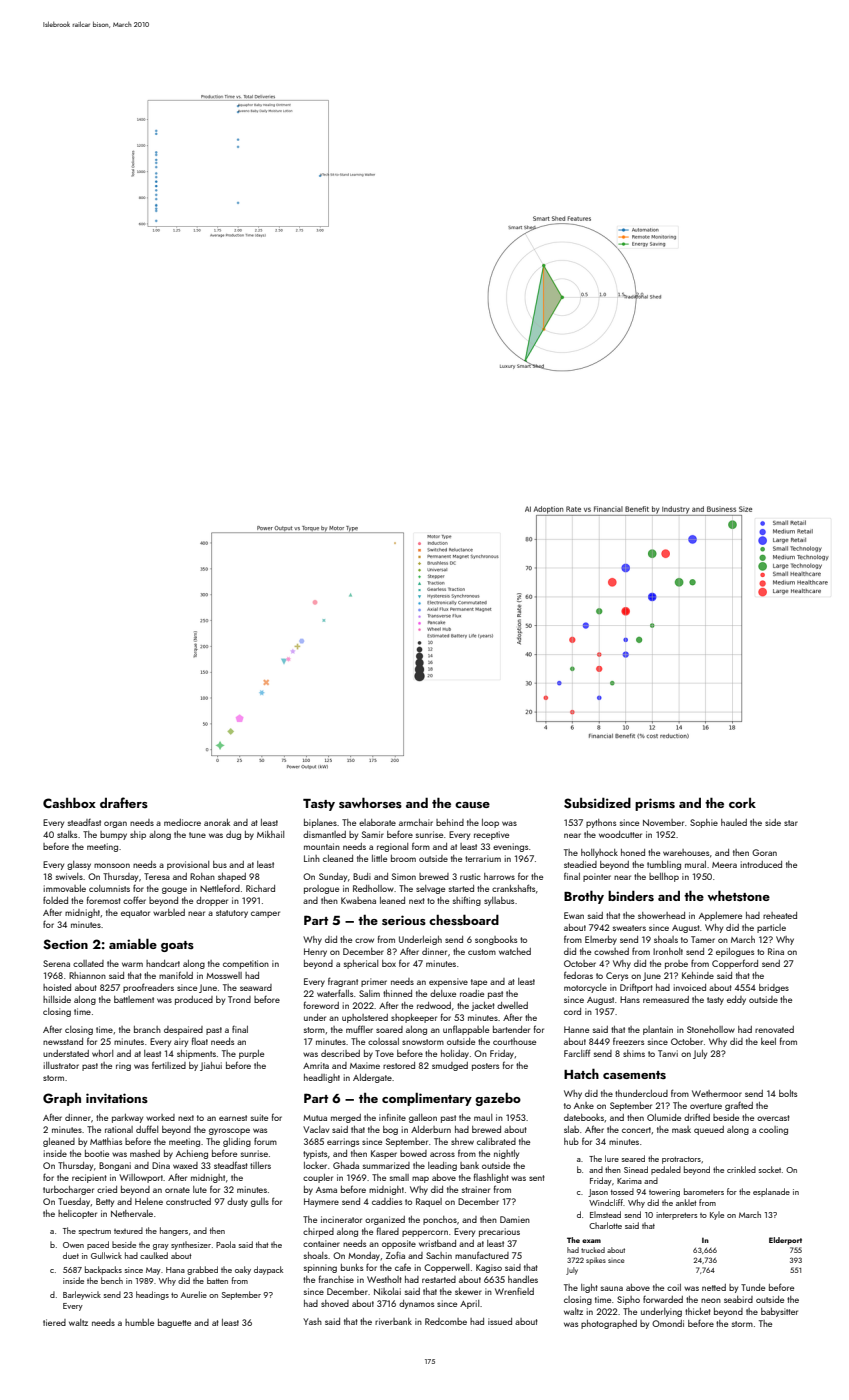 Image resolution: width=849 pixels, height=1400 pixels. Describe the element at coordinates (629, 928) in the screenshot. I see `sweaters` at that location.
